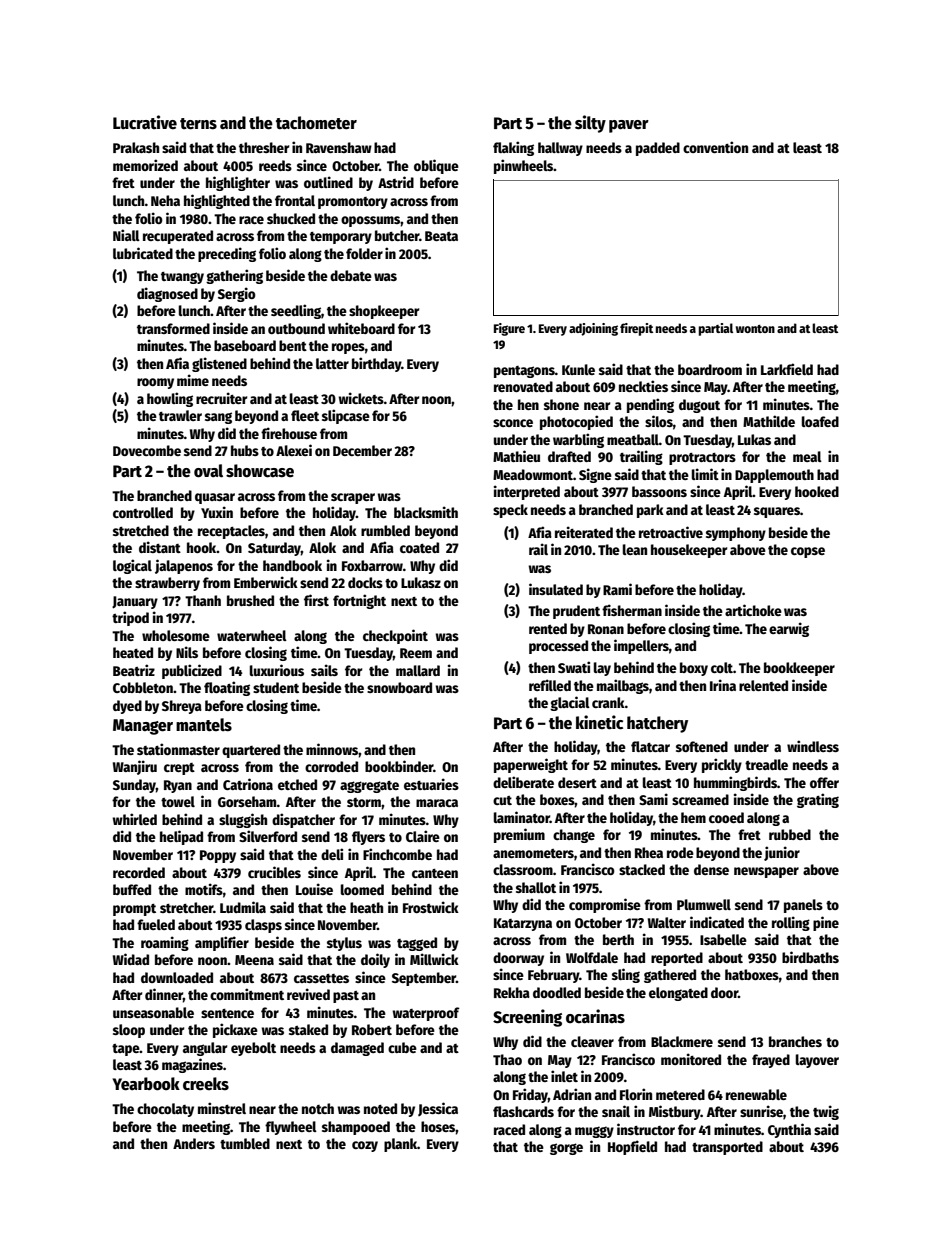 The height and width of the page is (1233, 952). What do you see at coordinates (818, 800) in the page?
I see `grating` at bounding box center [818, 800].
